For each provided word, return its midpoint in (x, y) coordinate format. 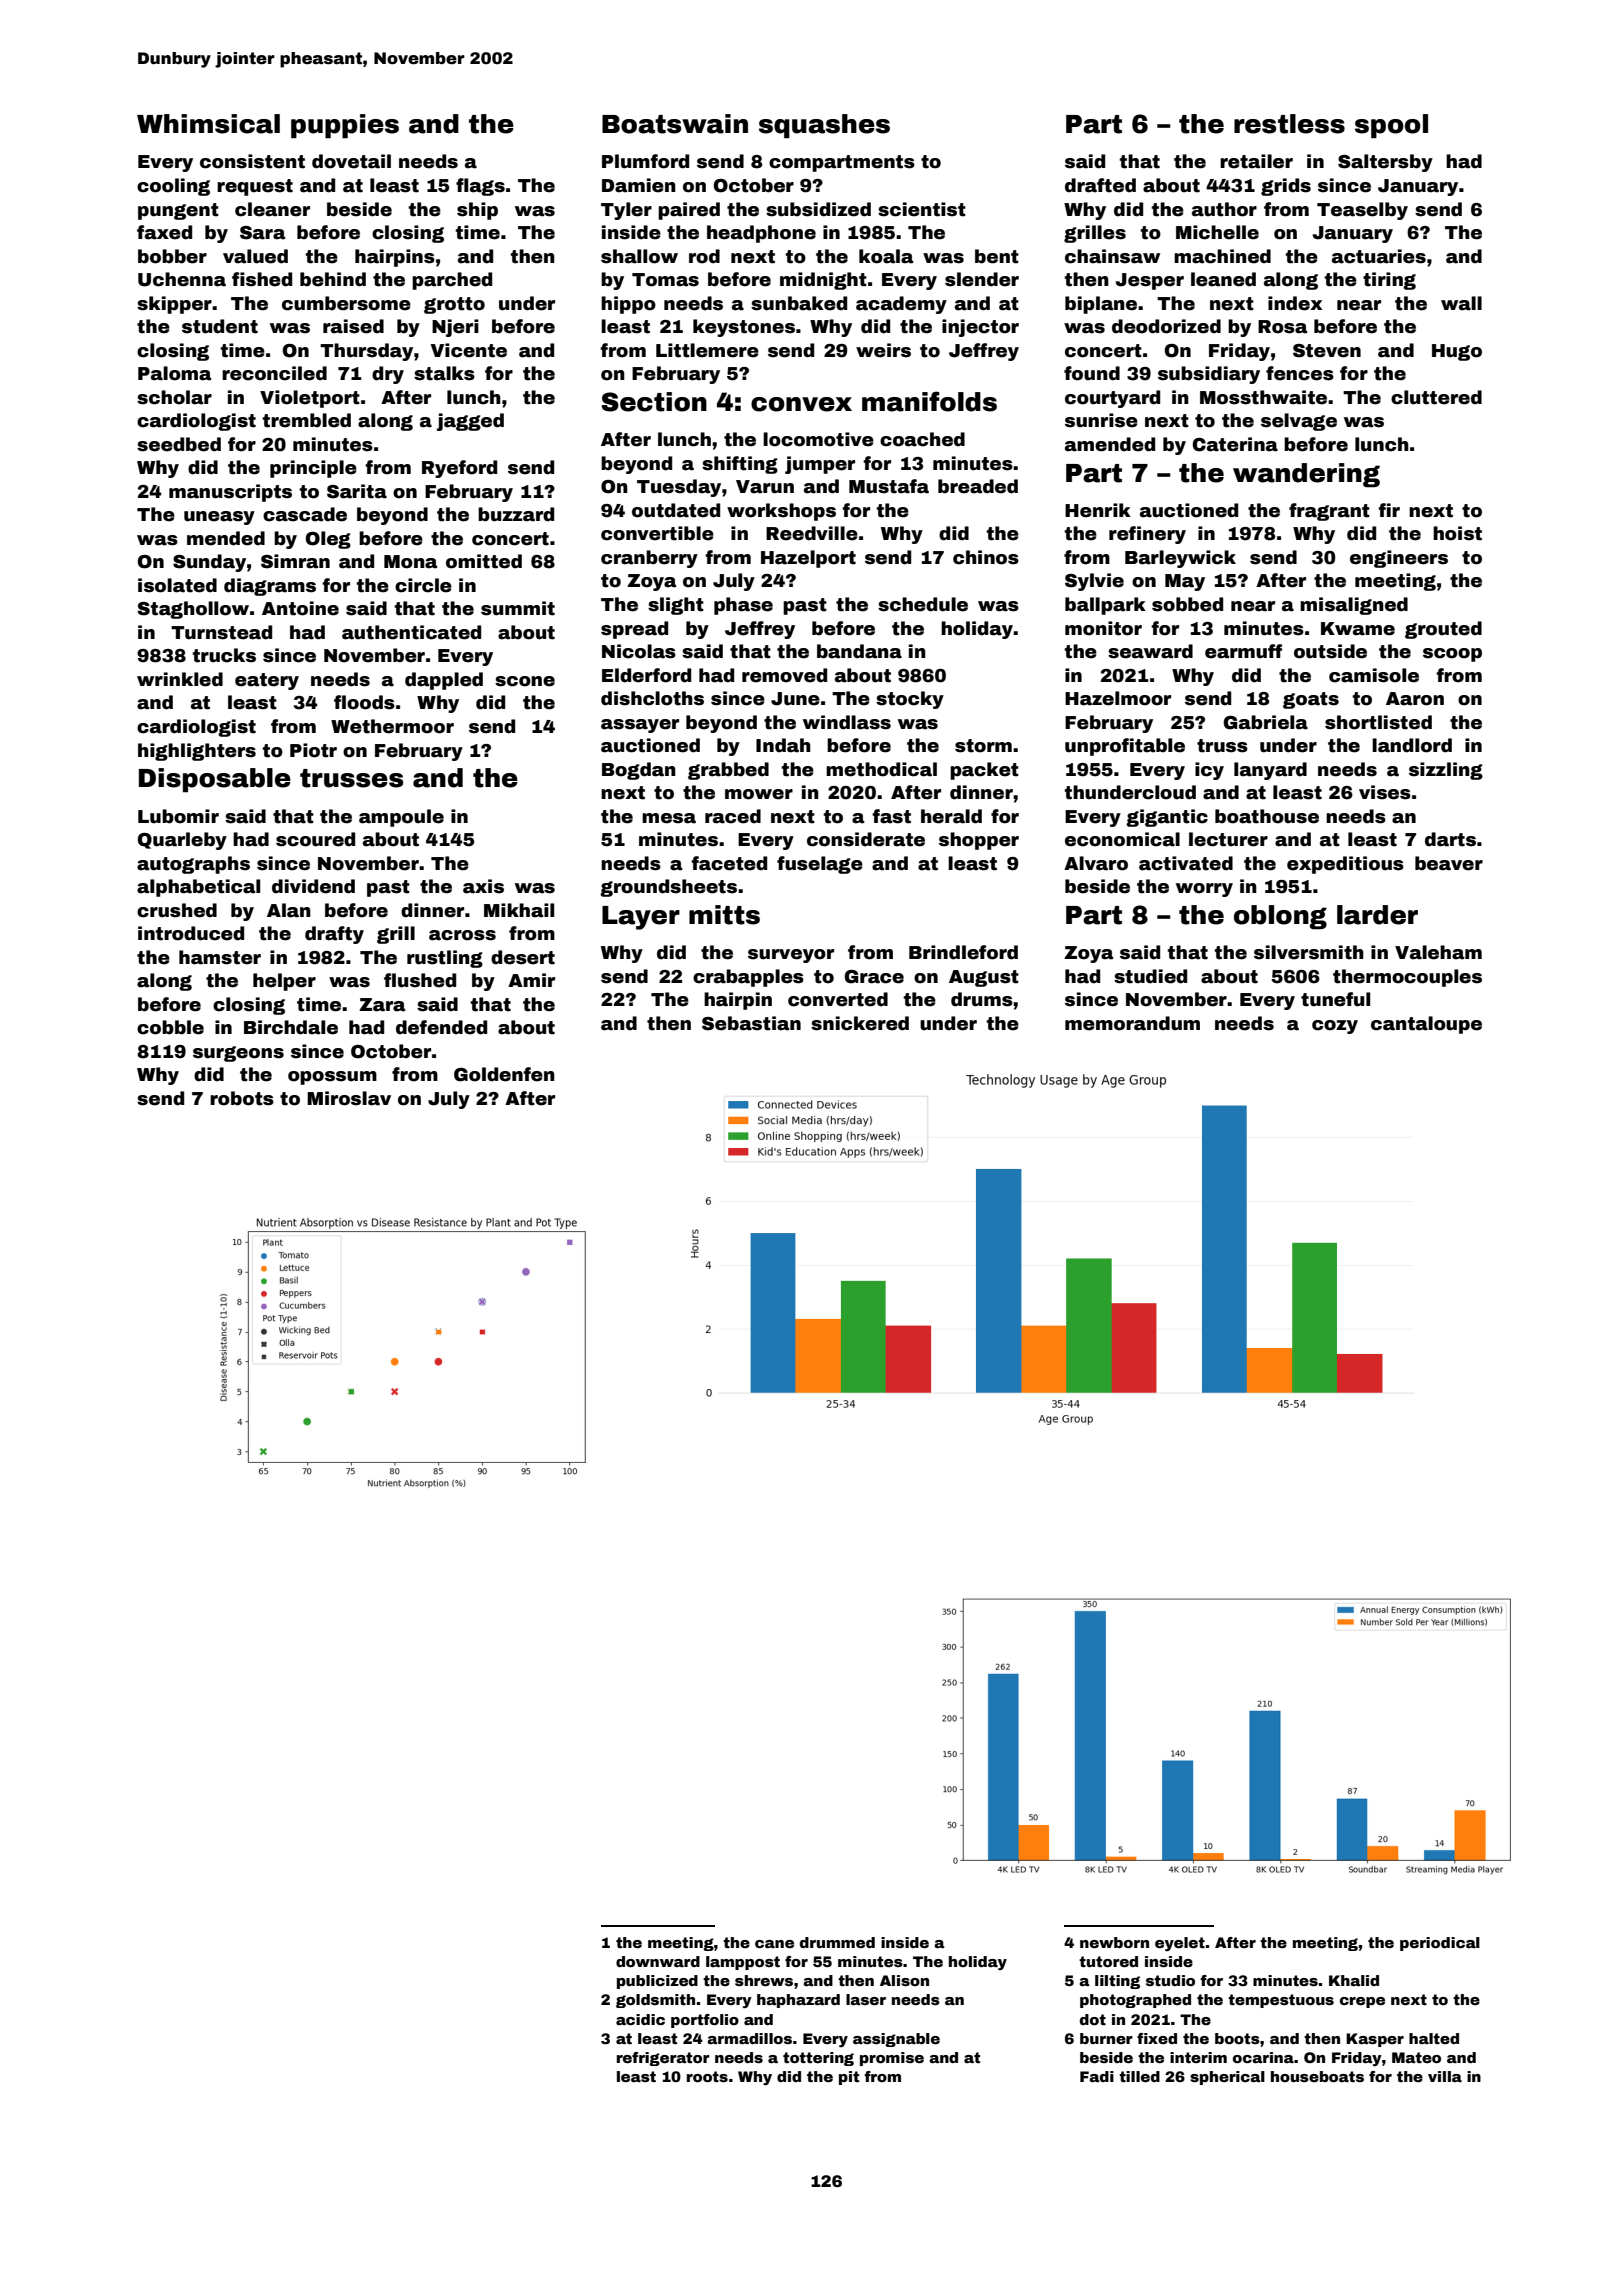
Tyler (626, 211)
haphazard (798, 2001)
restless (1289, 124)
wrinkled (180, 679)
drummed (837, 1942)
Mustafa (889, 486)
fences (1300, 373)
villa (1445, 2076)
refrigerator (663, 2059)
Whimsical (208, 124)
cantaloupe (1426, 1025)
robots (242, 1098)
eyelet (1180, 1944)
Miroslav (349, 1098)
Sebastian (751, 1023)
